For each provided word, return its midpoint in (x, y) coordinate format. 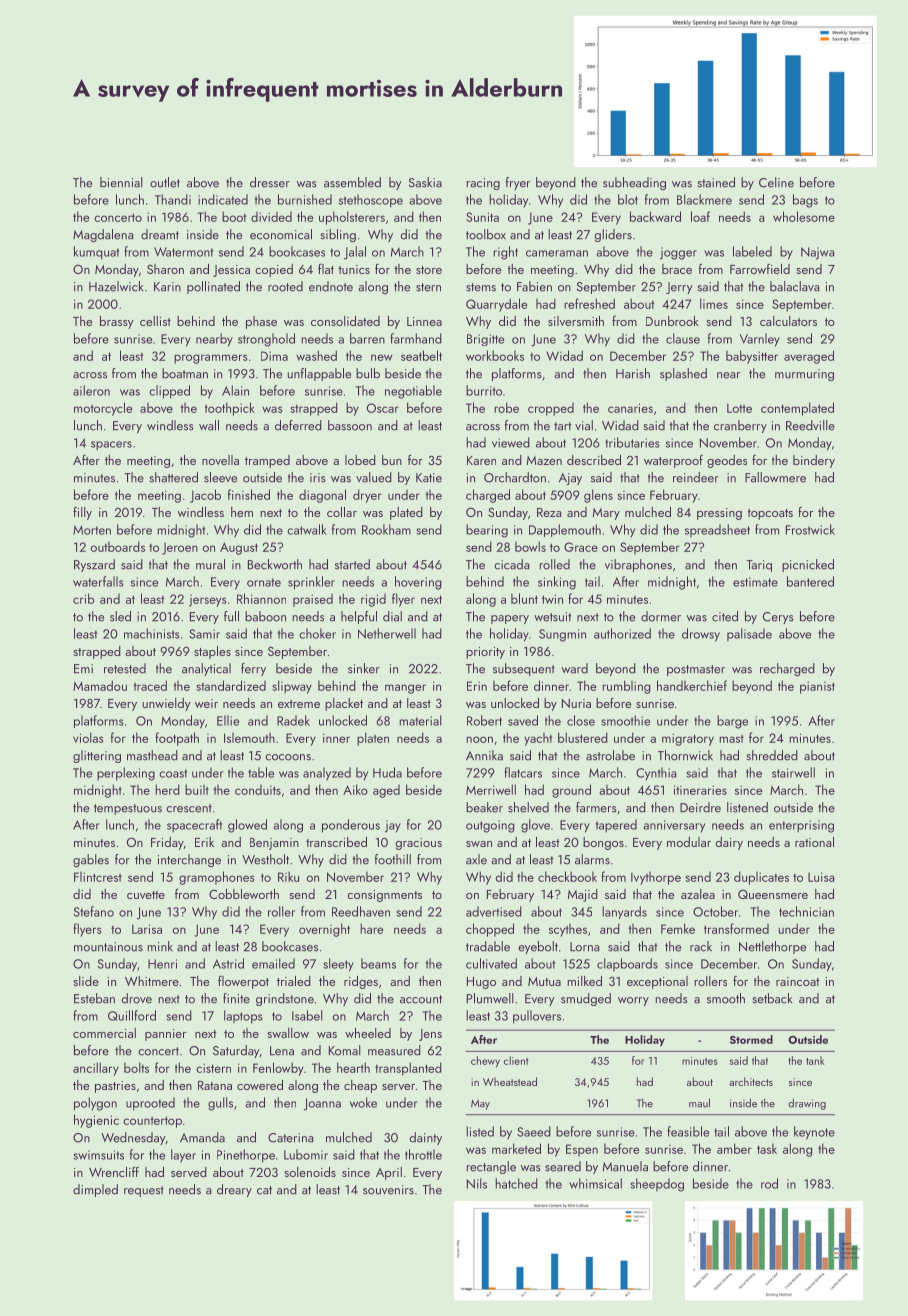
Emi (83, 668)
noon (479, 739)
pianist (817, 687)
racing (483, 184)
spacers (111, 446)
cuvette (146, 895)
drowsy (701, 635)
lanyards (624, 912)
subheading (634, 183)
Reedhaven (361, 911)
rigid (373, 600)
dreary (234, 1190)
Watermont (183, 252)
